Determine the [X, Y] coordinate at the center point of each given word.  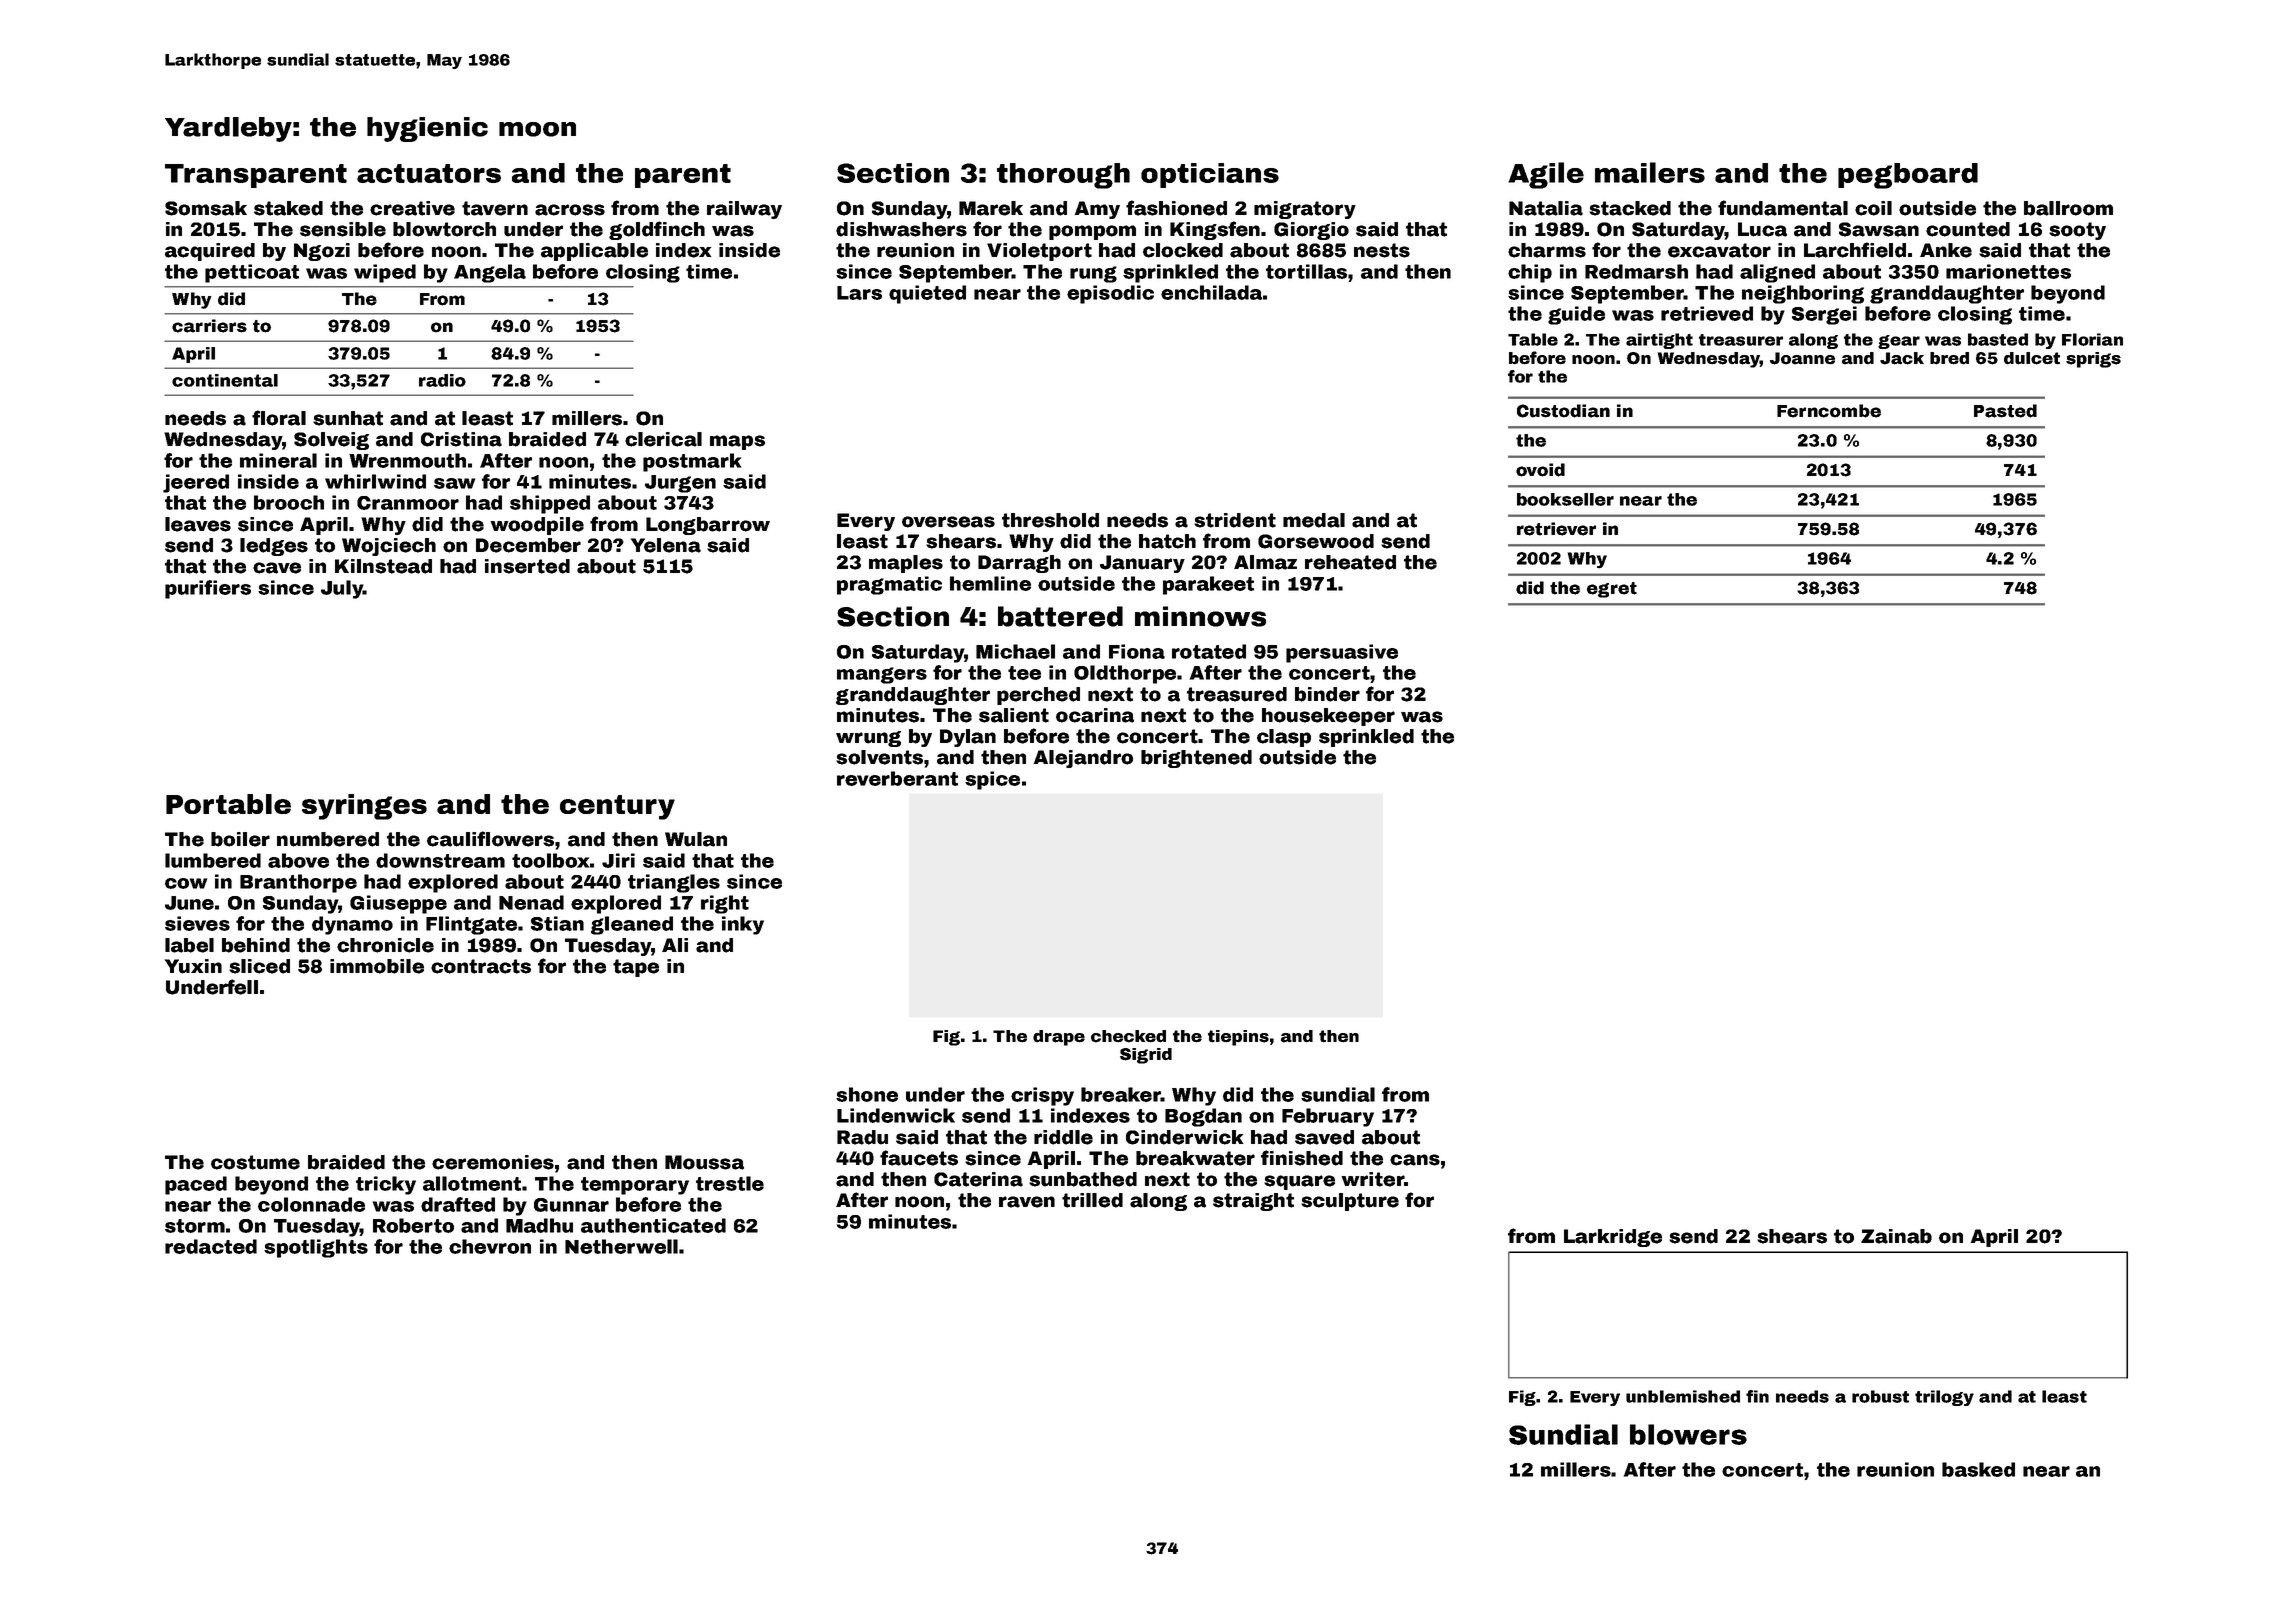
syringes [364, 807]
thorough [1063, 176]
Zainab [1896, 1236]
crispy [1042, 1096]
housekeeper [1328, 717]
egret [1612, 590]
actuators [429, 173]
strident [1235, 520]
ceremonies [493, 1162]
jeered [196, 483]
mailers [1650, 172]
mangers [882, 675]
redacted [211, 1246]
